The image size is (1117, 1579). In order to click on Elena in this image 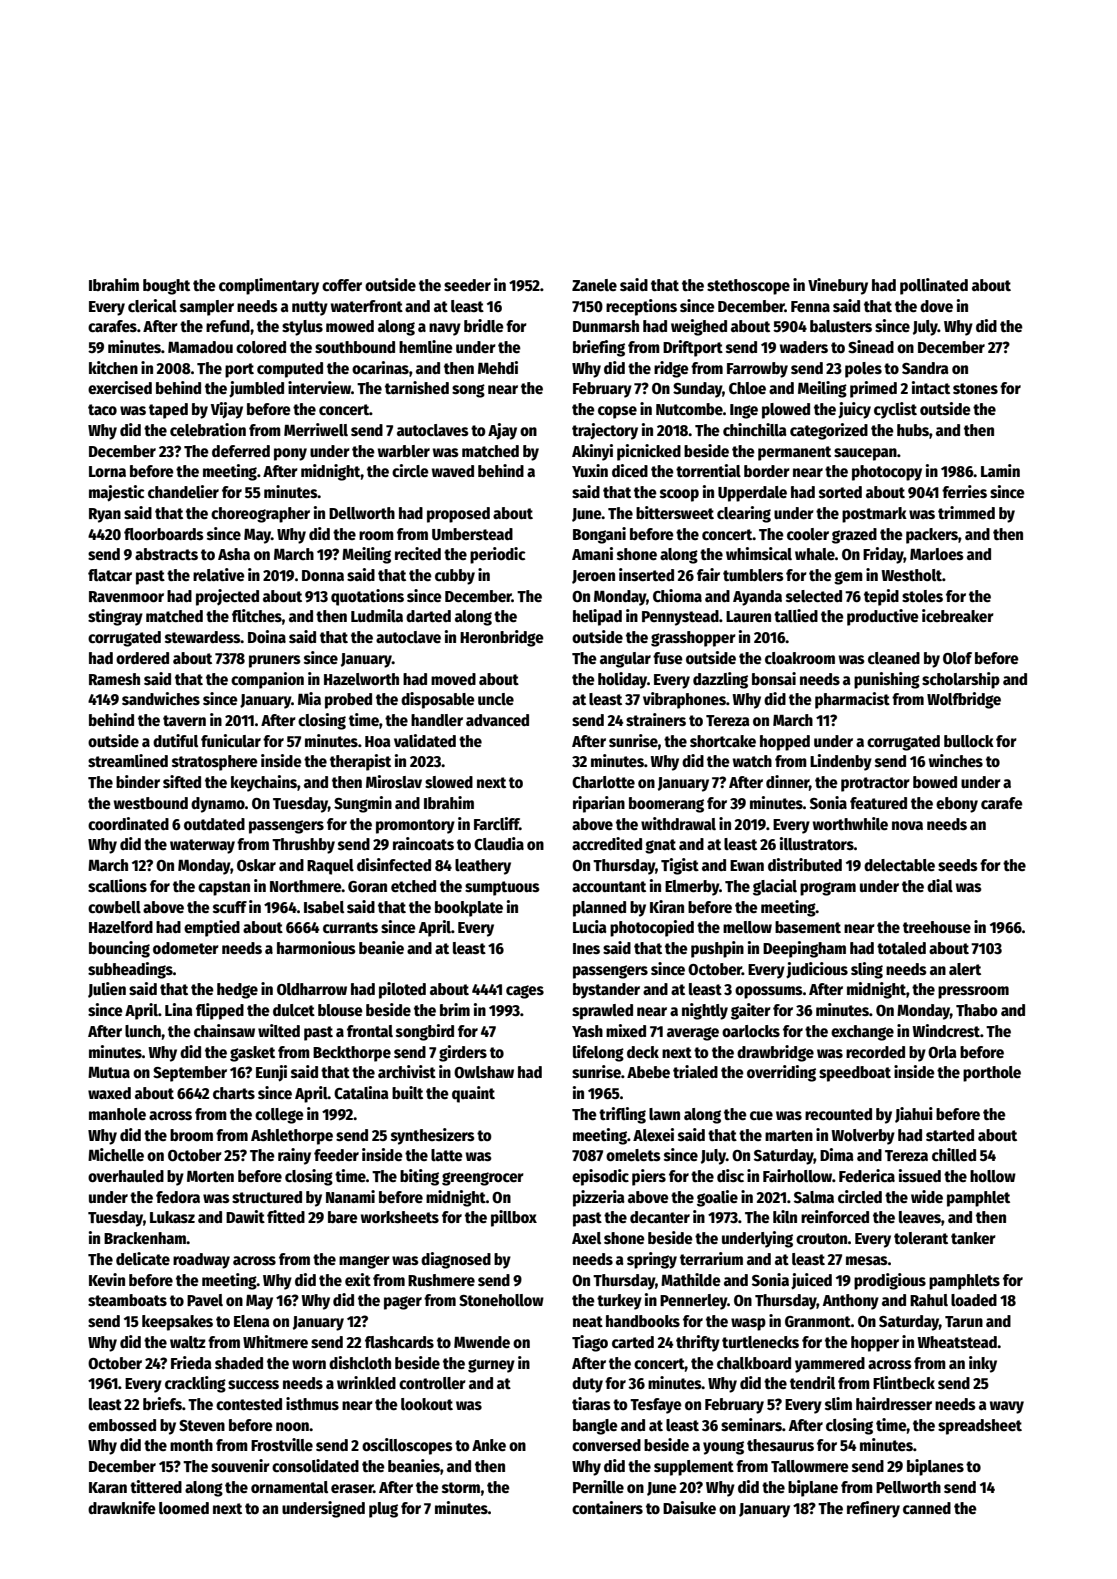, I will do `click(252, 1321)`.
